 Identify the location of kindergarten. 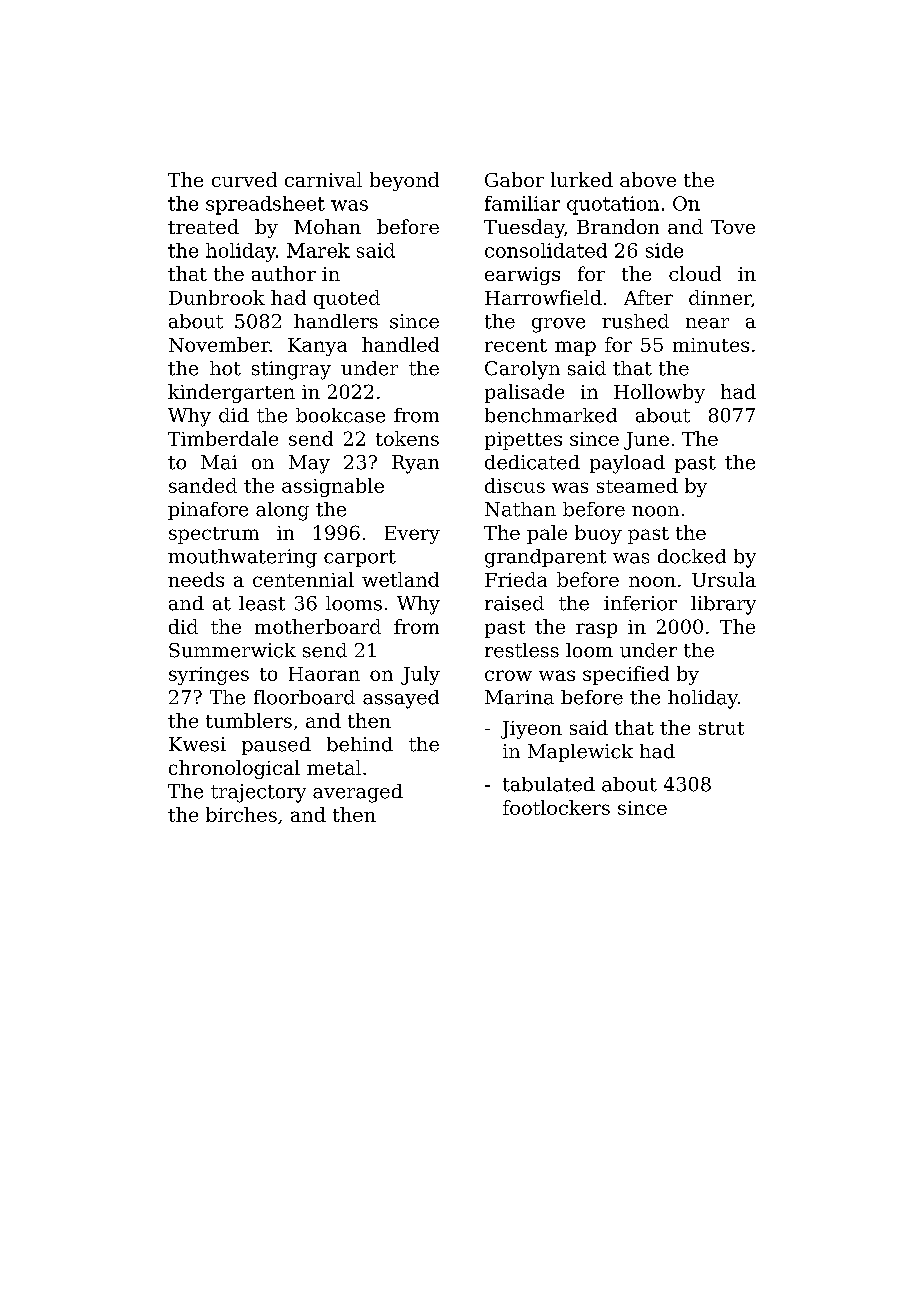
(231, 393).
